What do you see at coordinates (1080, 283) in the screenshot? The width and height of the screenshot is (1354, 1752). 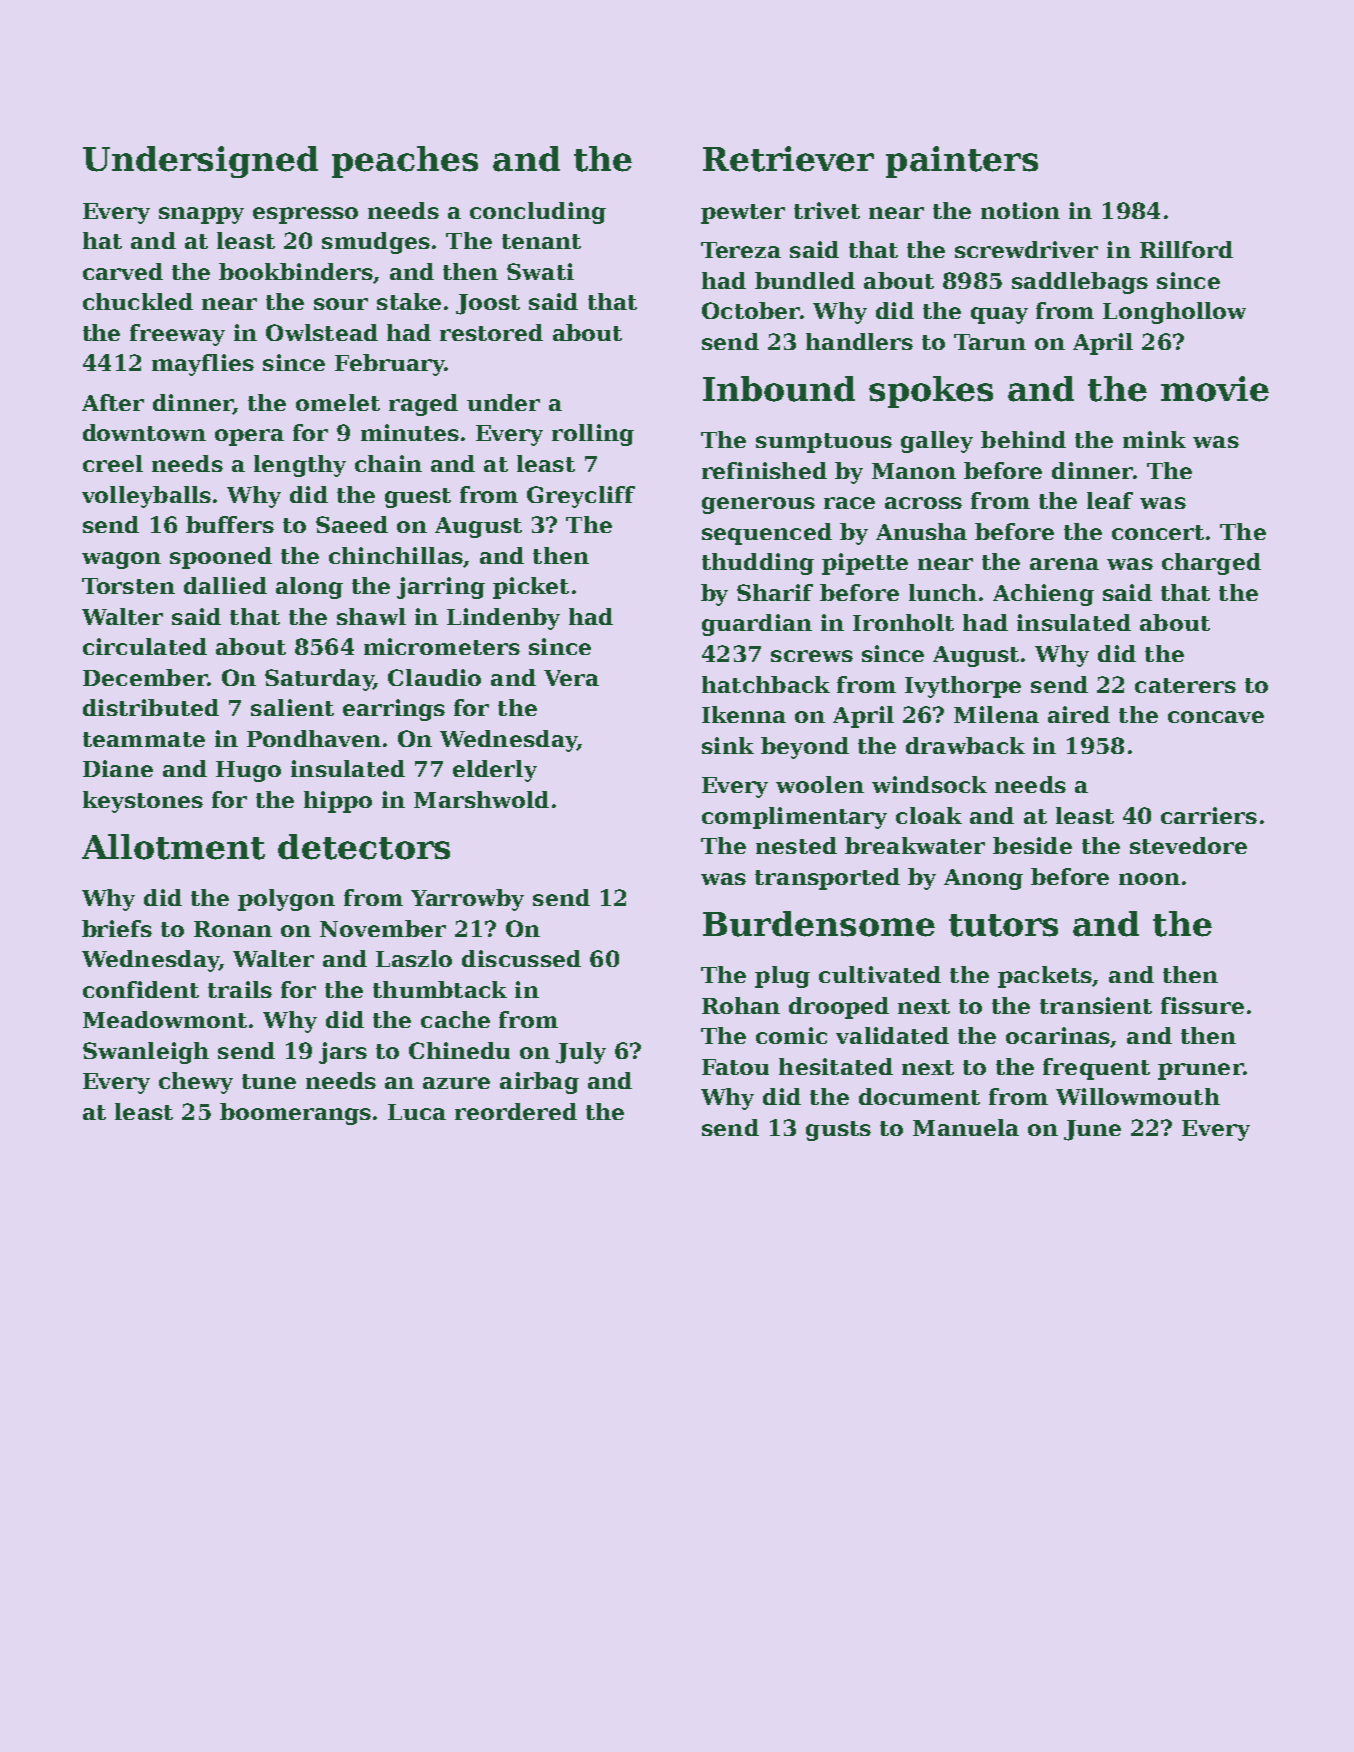 I see `saddlebags` at bounding box center [1080, 283].
